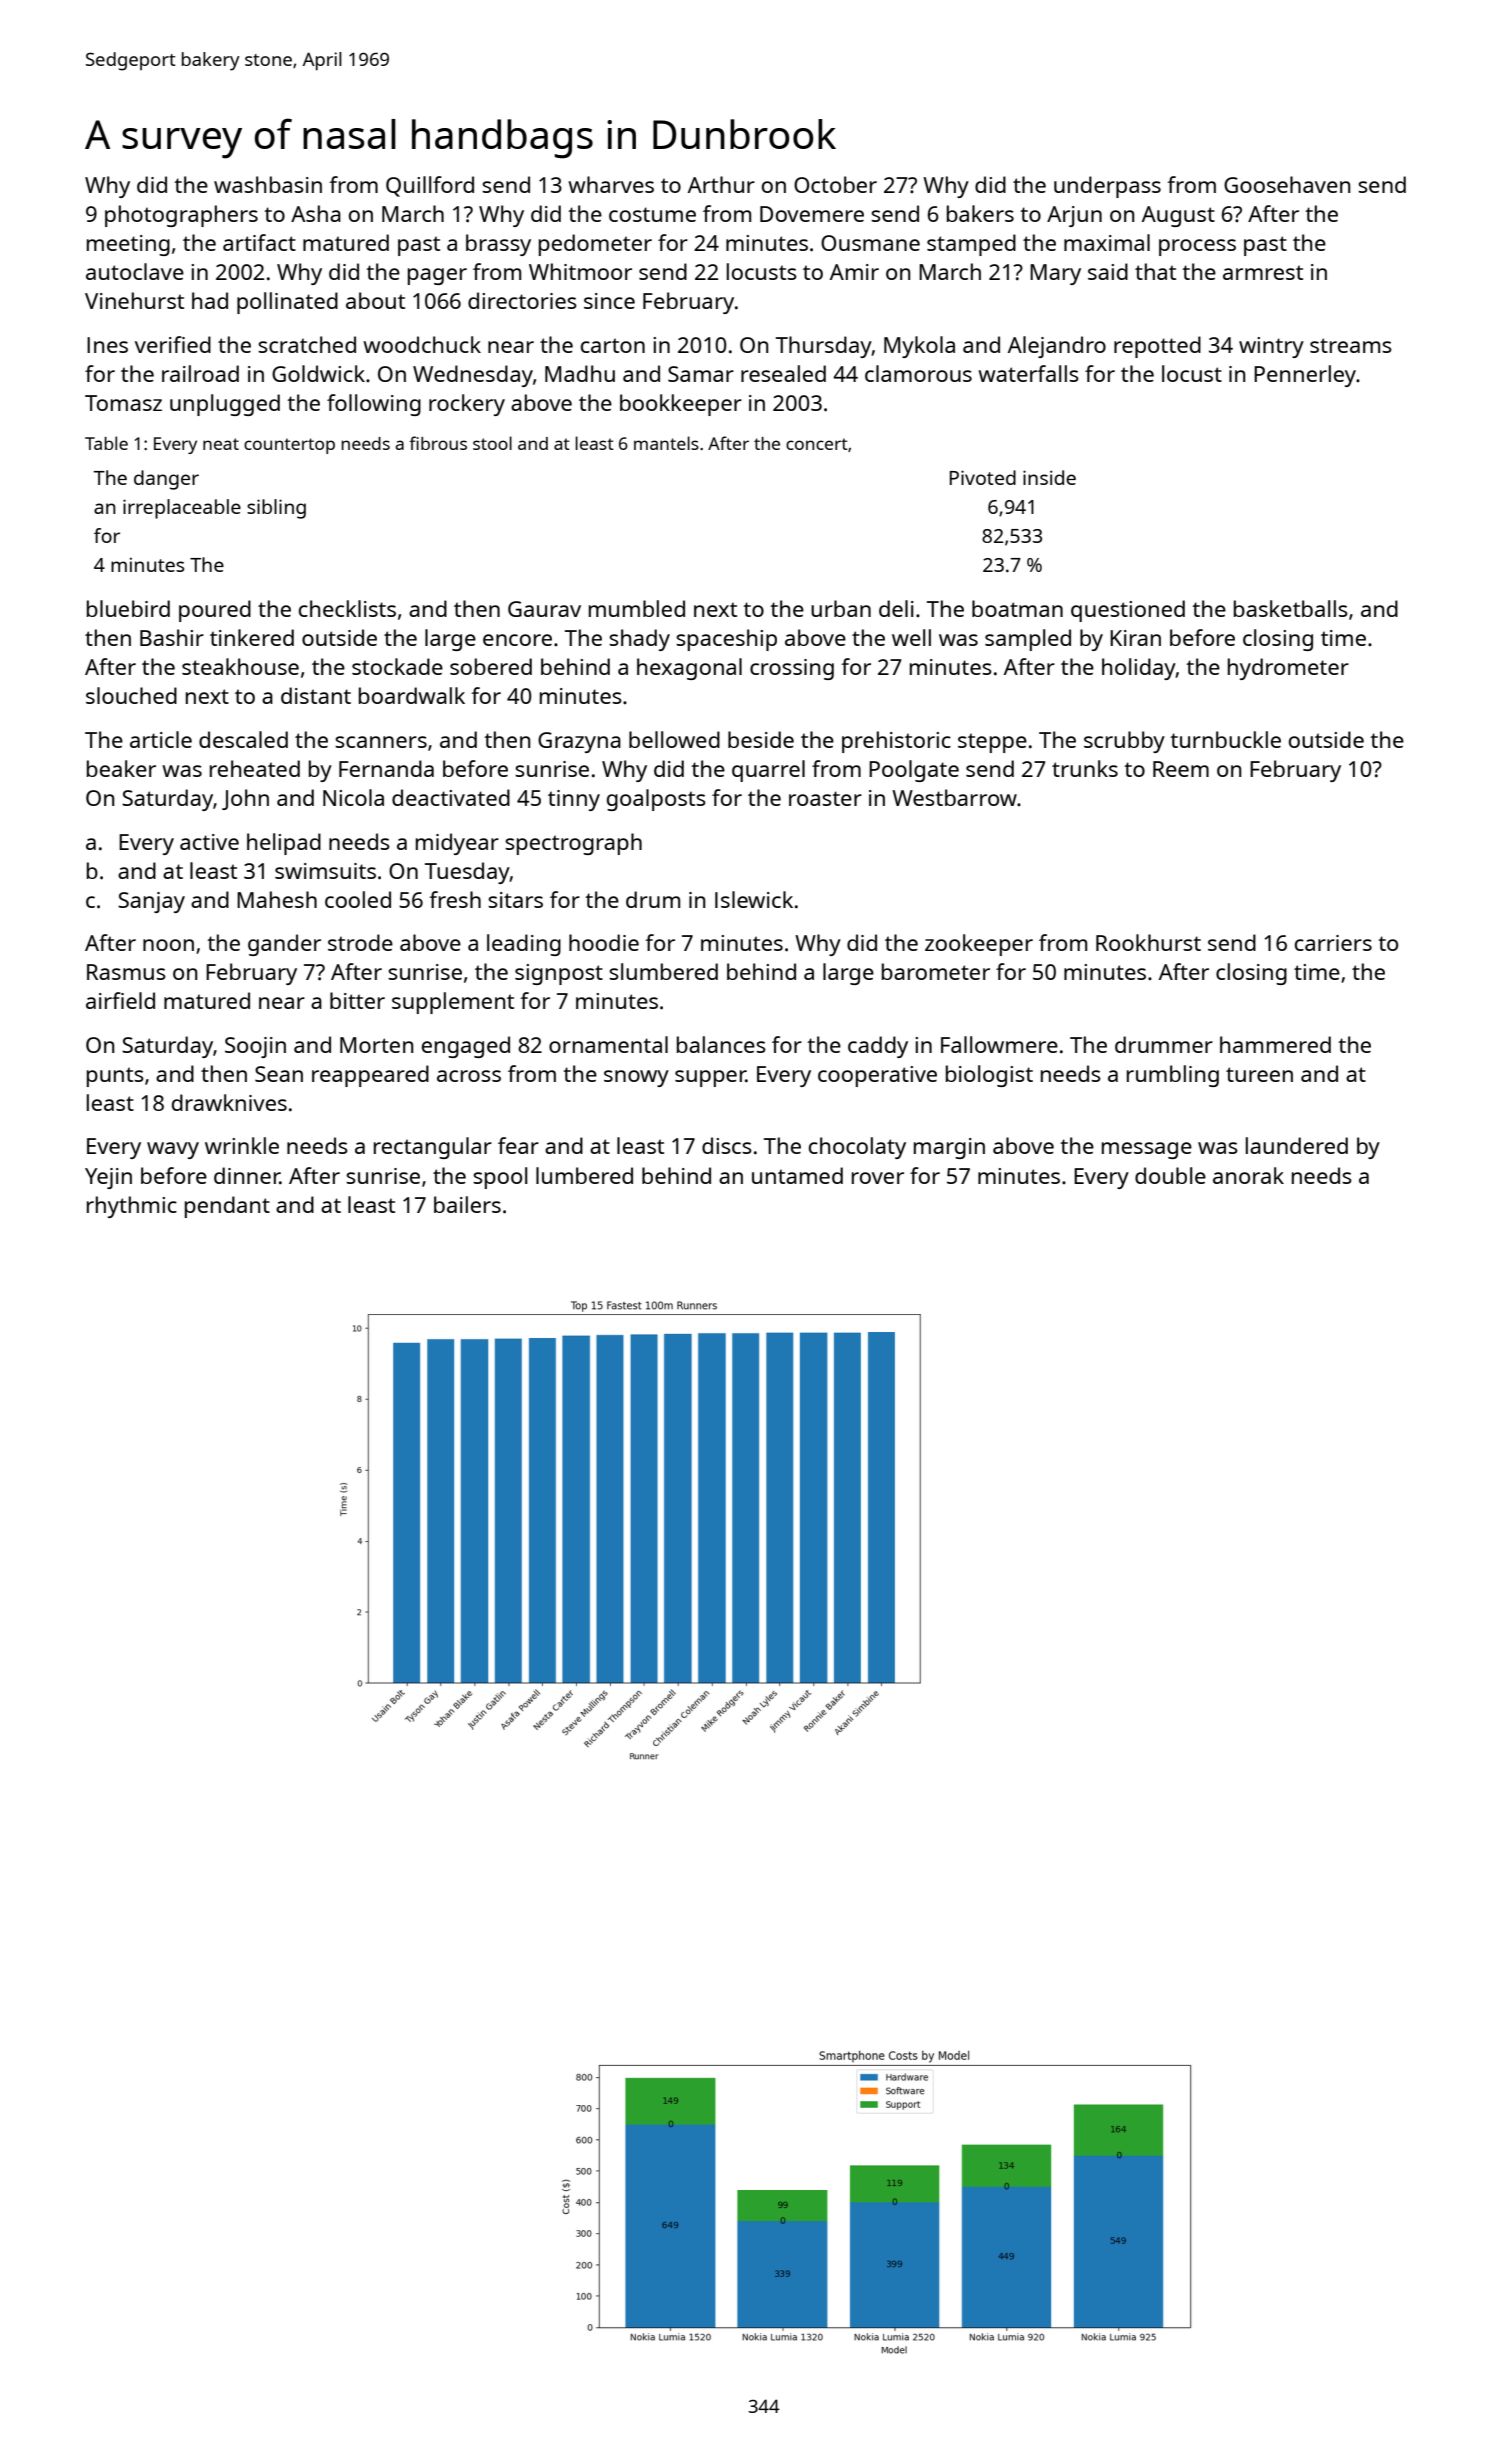  What do you see at coordinates (467, 1204) in the image?
I see `bailers` at bounding box center [467, 1204].
